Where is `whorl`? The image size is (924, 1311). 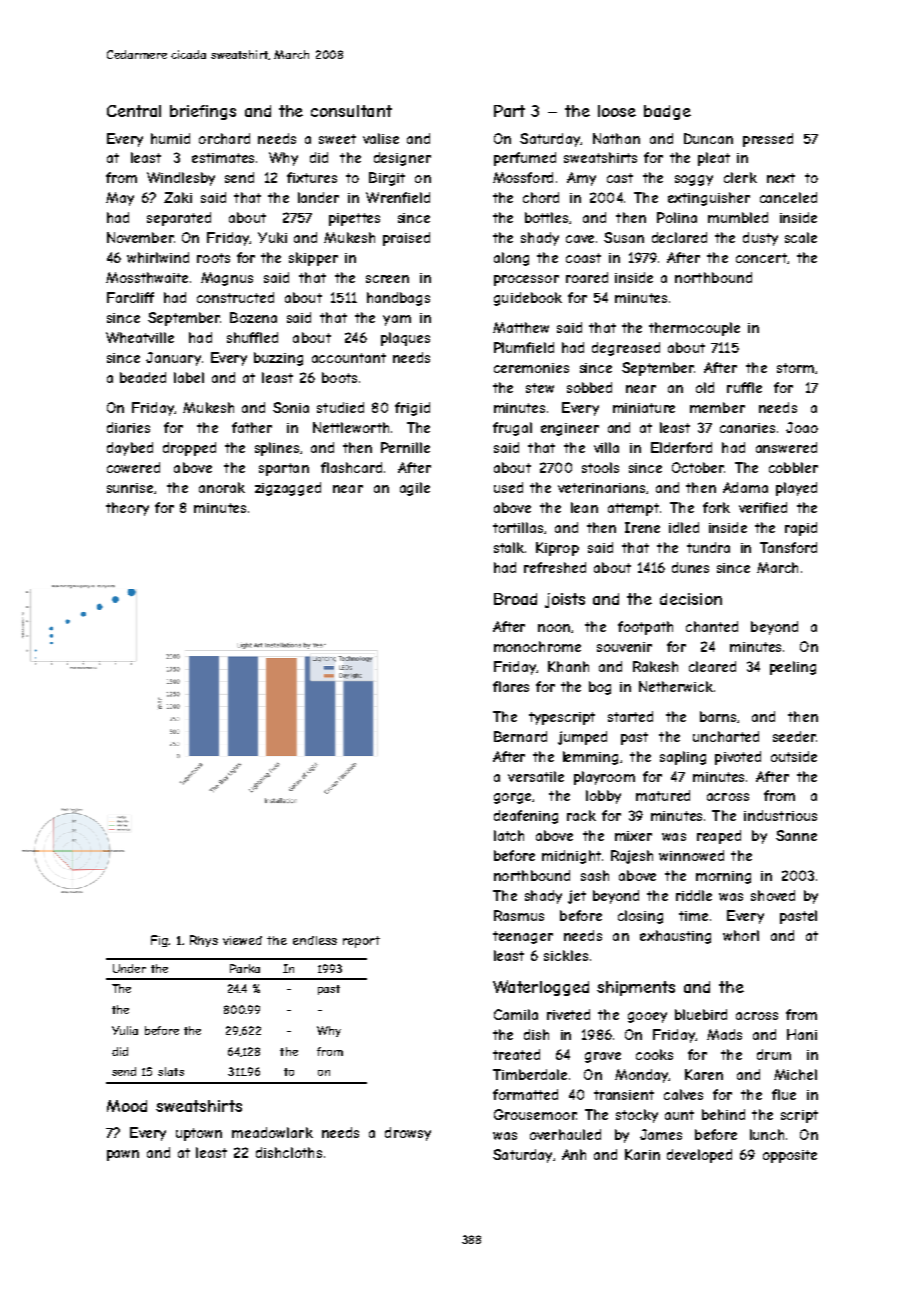
whorl is located at coordinates (741, 935).
